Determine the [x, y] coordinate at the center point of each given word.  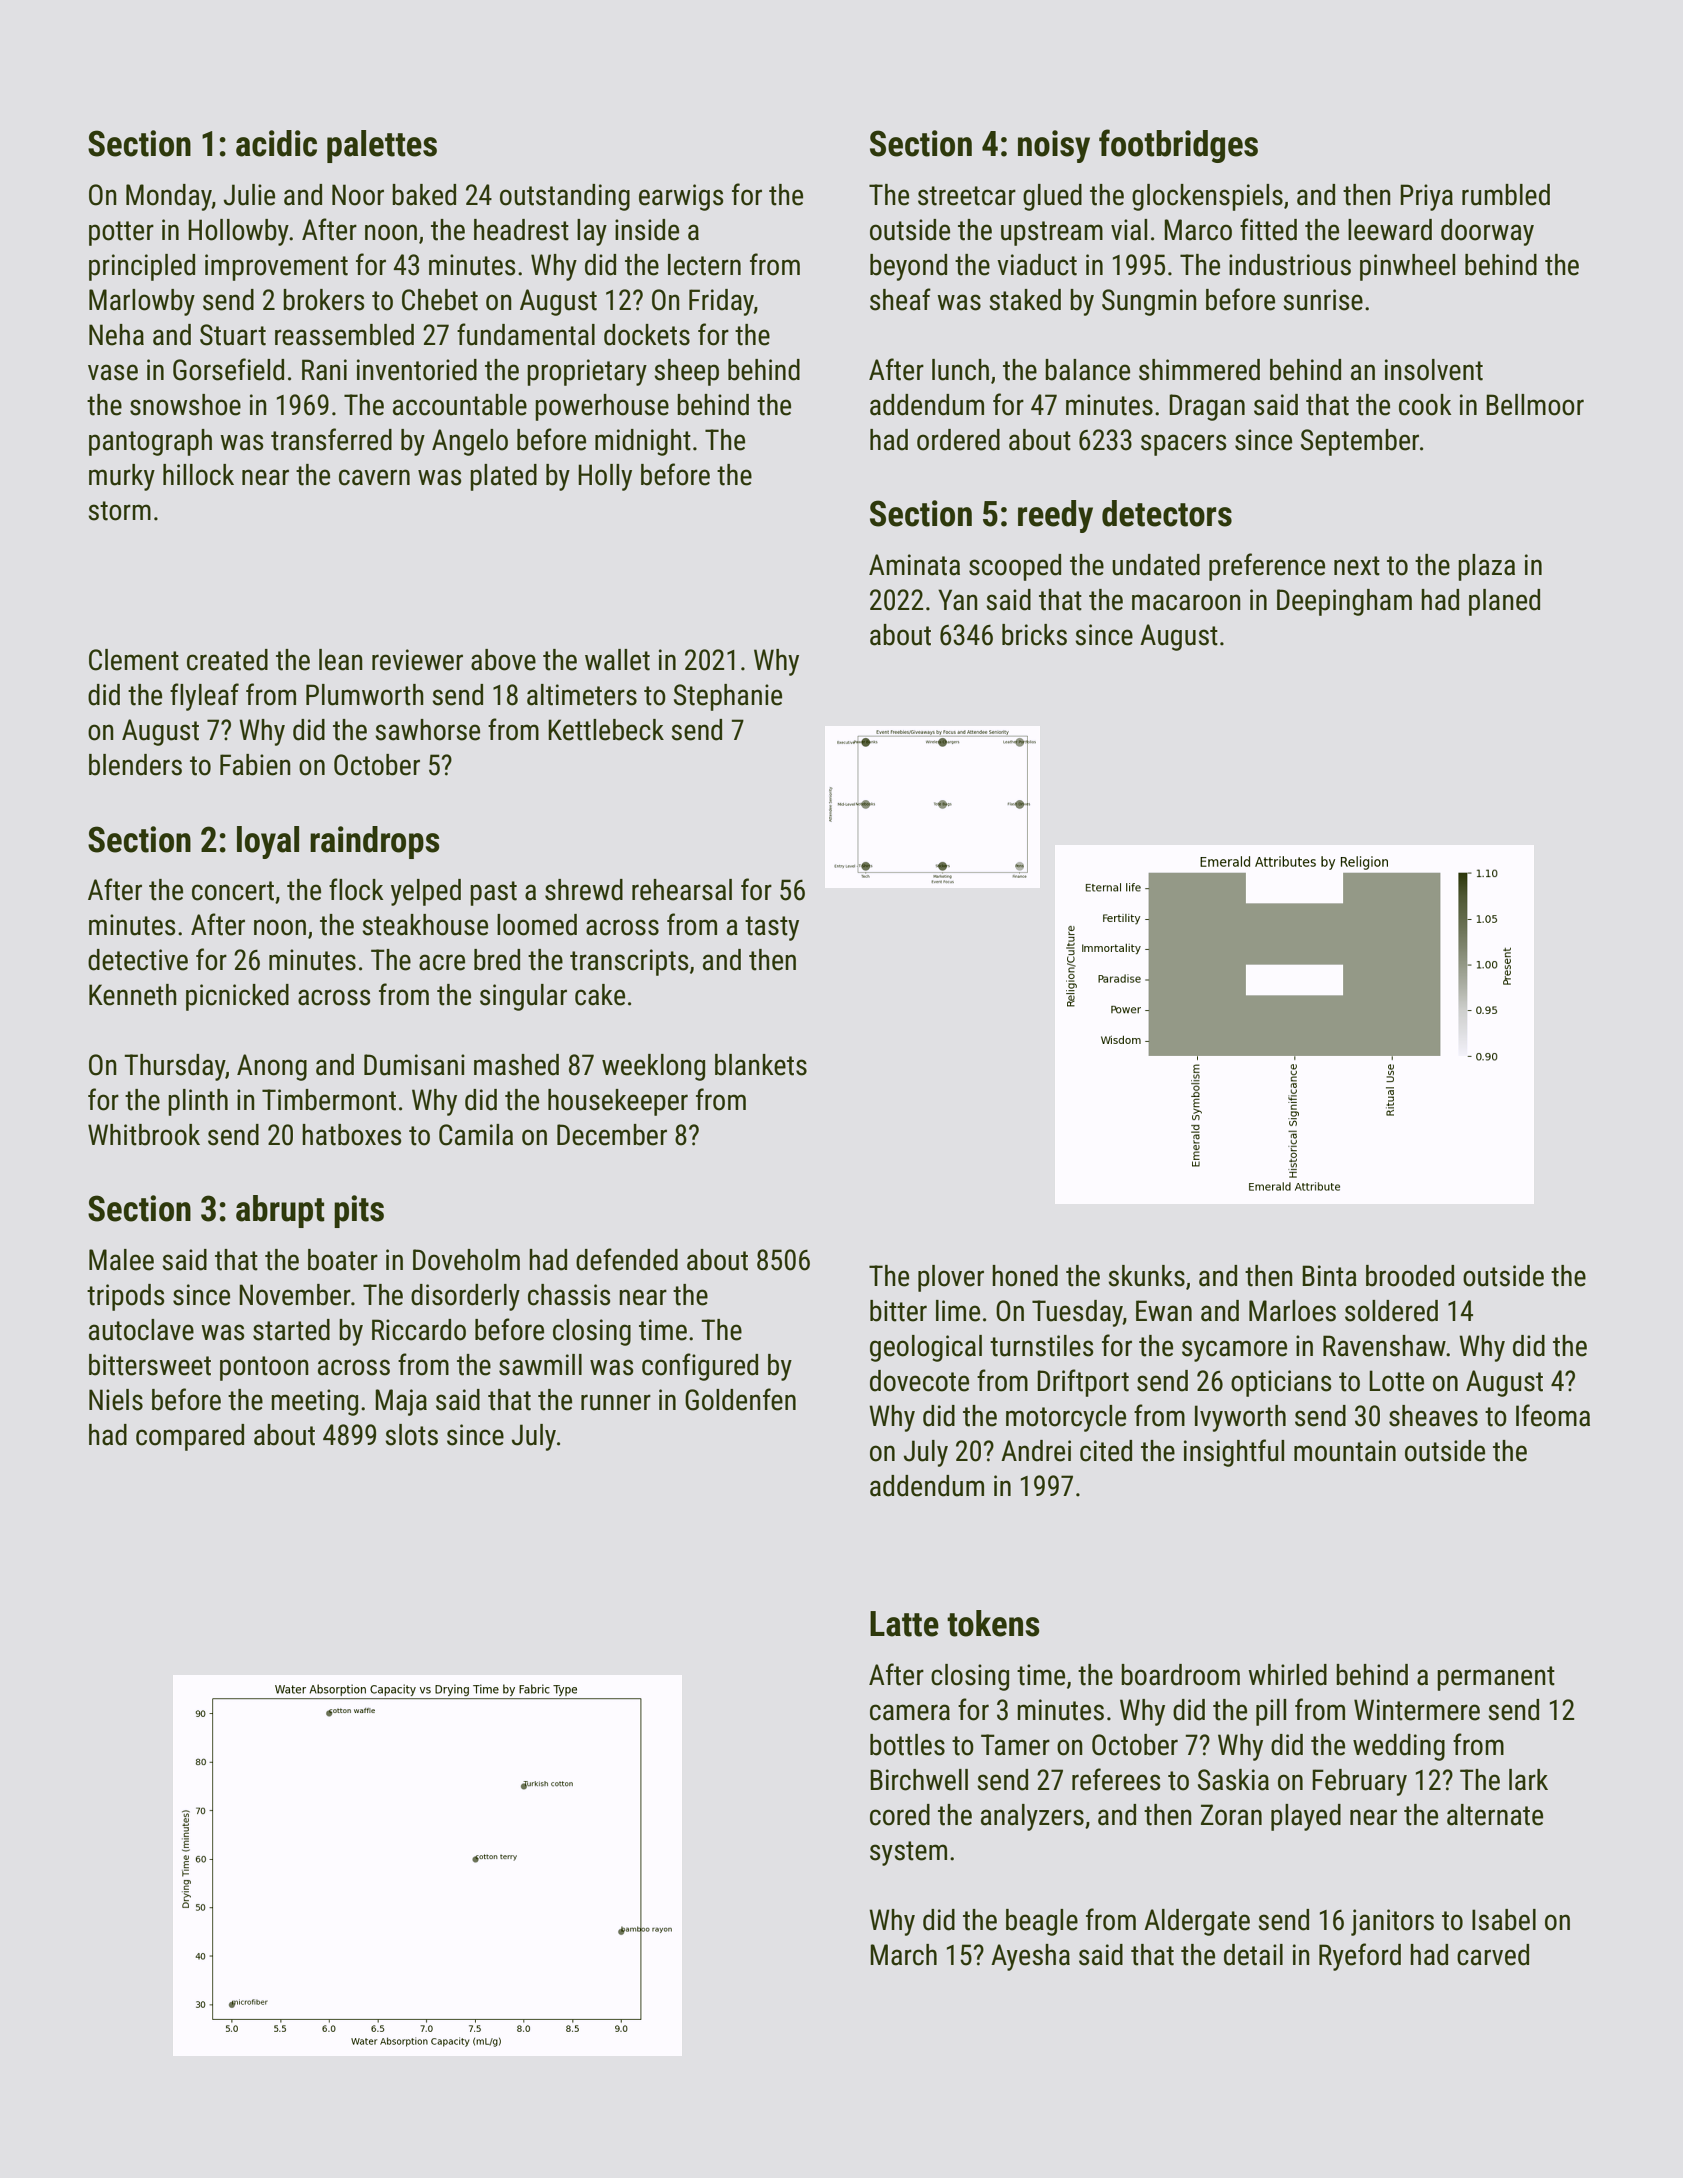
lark [1528, 1780]
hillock [198, 475]
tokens [993, 1623]
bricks [1034, 635]
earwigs [681, 197]
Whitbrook [144, 1135]
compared [190, 1437]
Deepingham [1344, 602]
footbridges [1178, 146]
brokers [323, 300]
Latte [904, 1624]
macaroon [1186, 602]
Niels [116, 1400]
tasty [772, 928]
